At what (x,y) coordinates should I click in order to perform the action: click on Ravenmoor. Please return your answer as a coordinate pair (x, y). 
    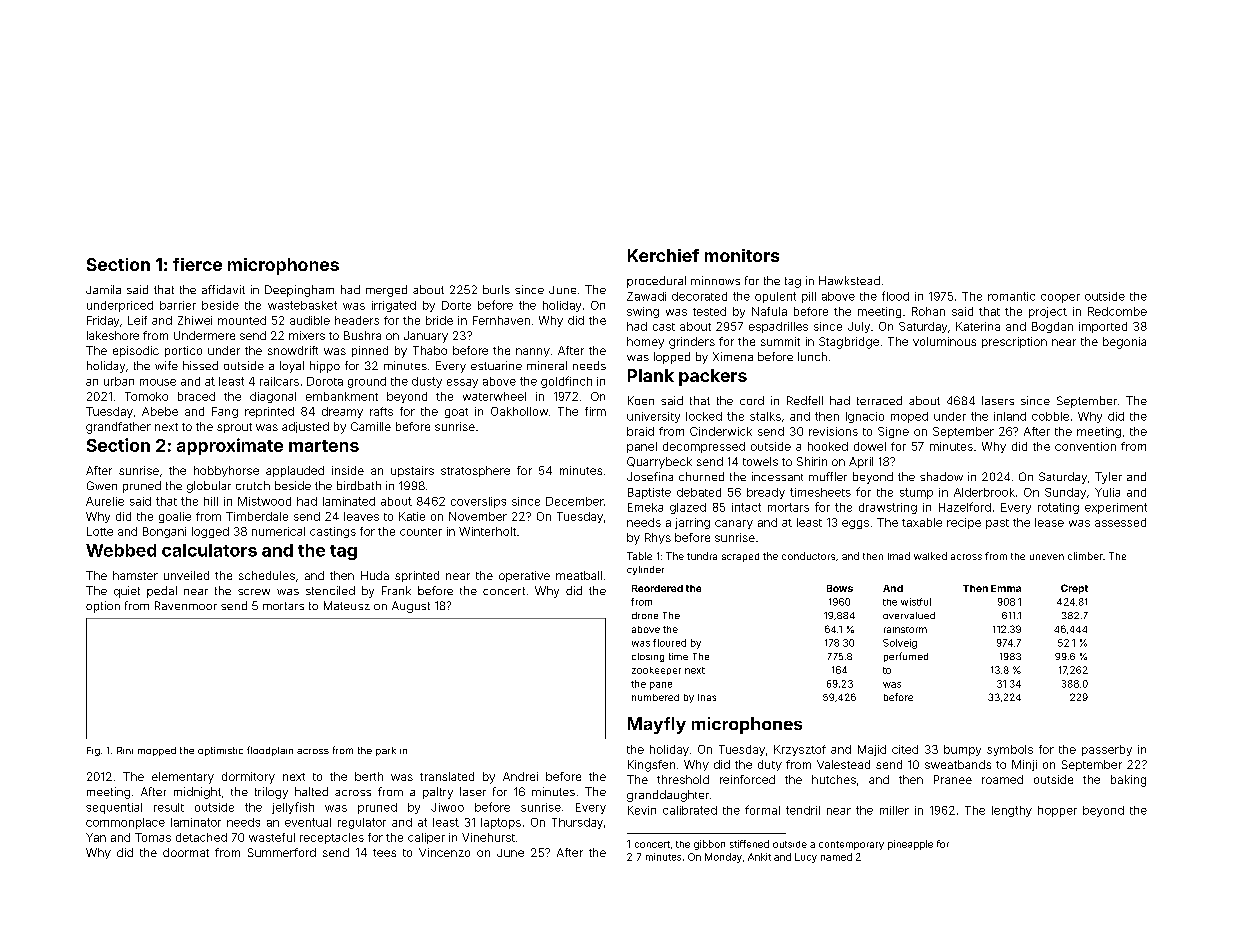
    Looking at the image, I should click on (186, 605).
